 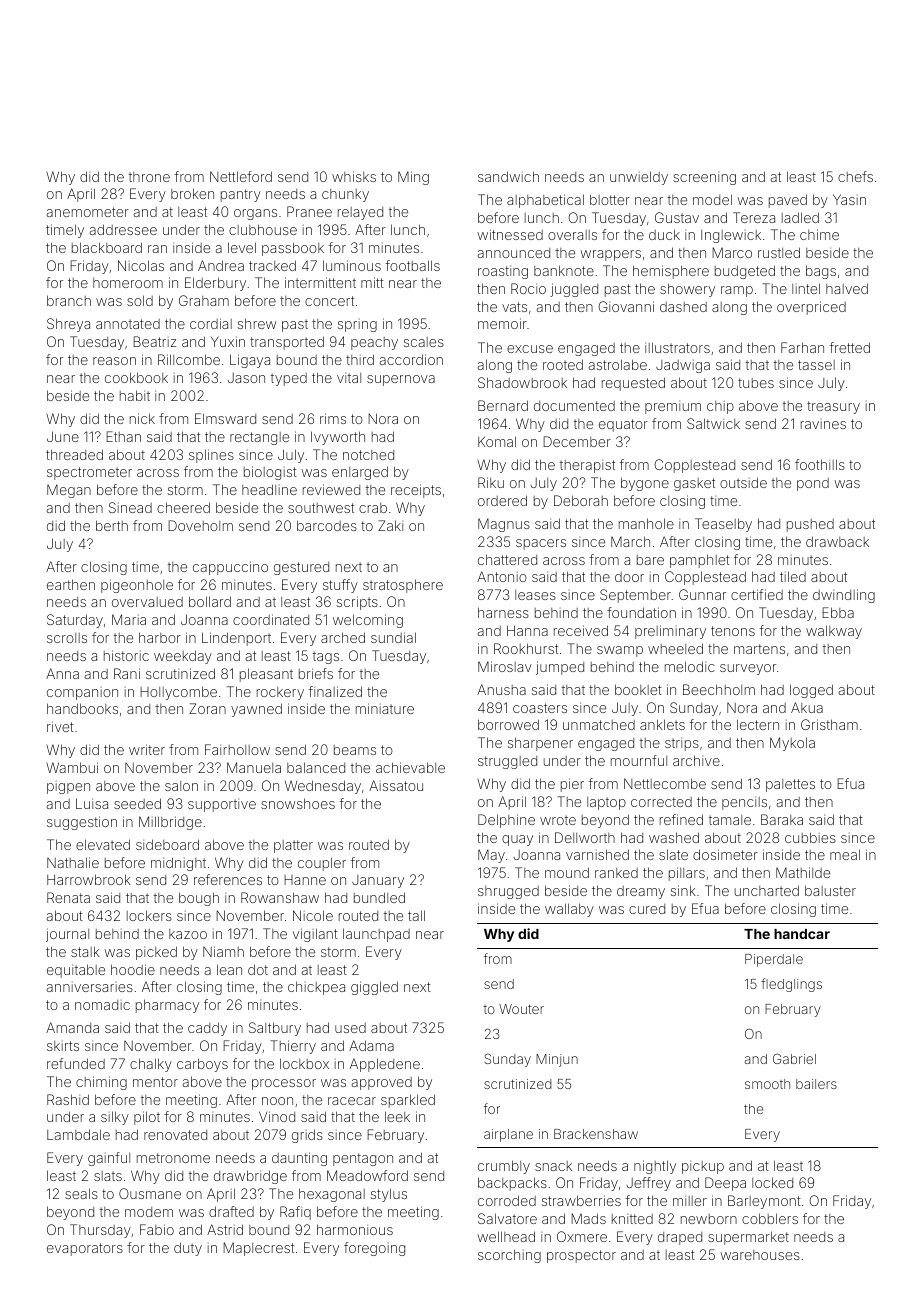 What do you see at coordinates (829, 724) in the image?
I see `Gristham` at bounding box center [829, 724].
